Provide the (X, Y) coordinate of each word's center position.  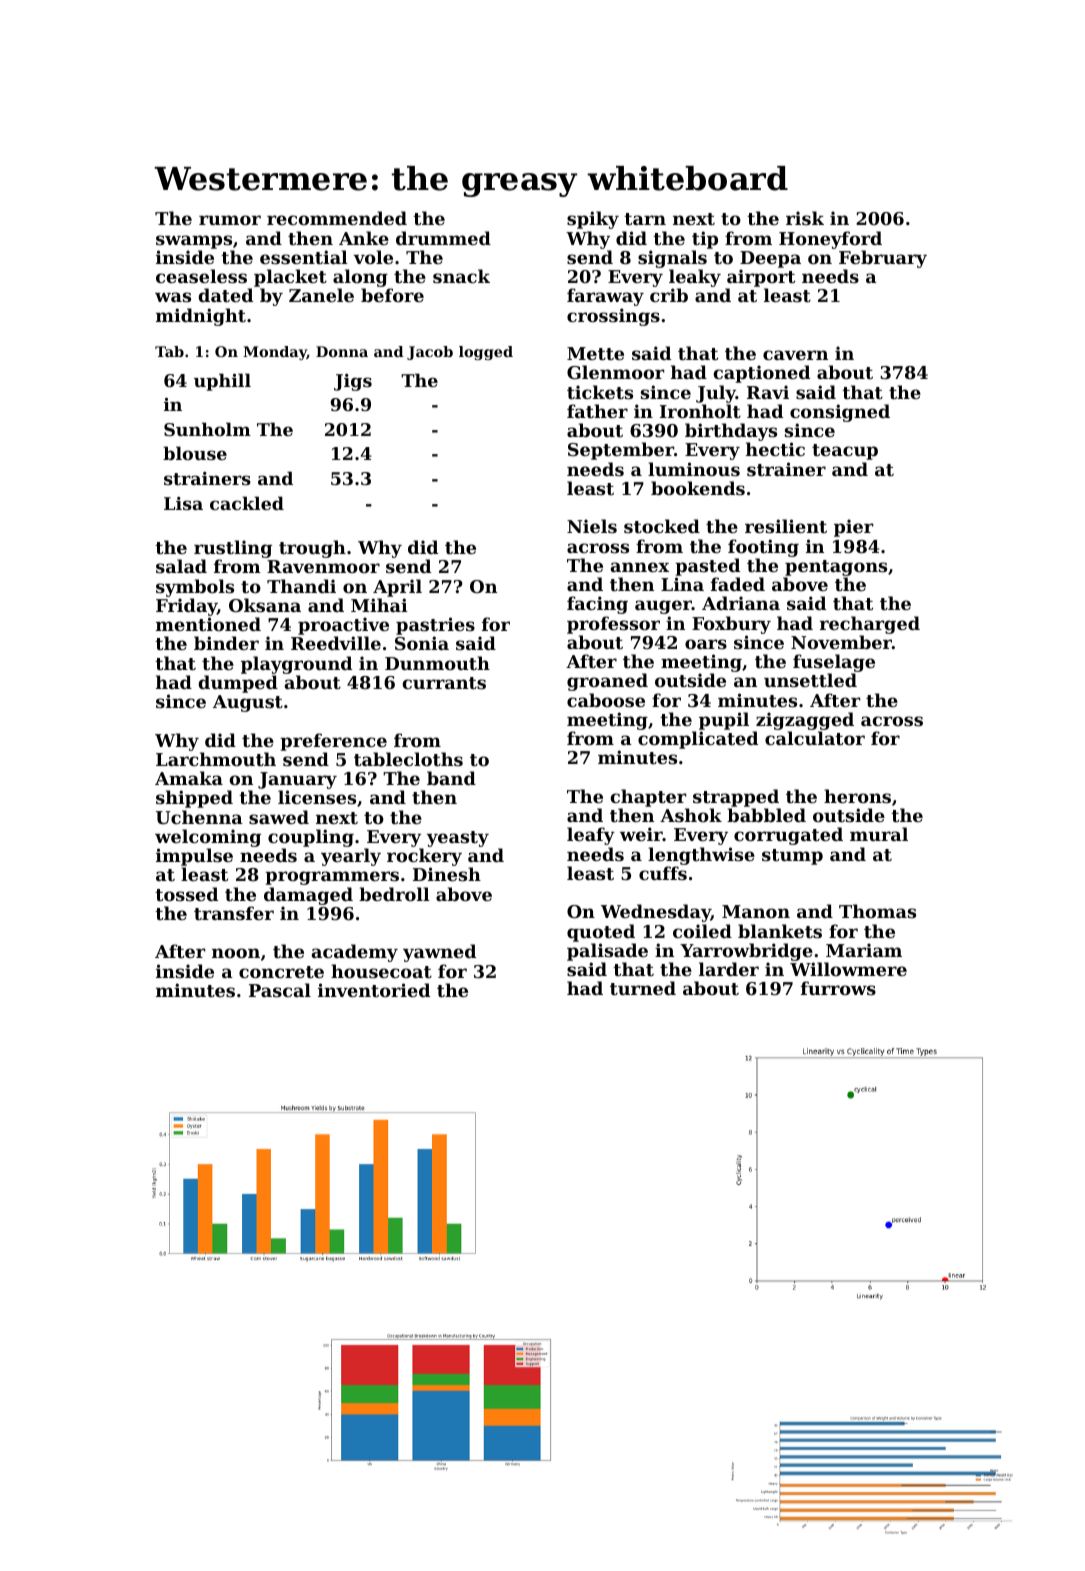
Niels (592, 526)
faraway (605, 297)
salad (181, 566)
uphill (222, 382)
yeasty (458, 839)
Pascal (280, 990)
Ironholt (700, 411)
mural (879, 834)
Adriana (741, 603)
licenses (317, 797)
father (597, 411)
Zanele (321, 295)
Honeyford (830, 240)
